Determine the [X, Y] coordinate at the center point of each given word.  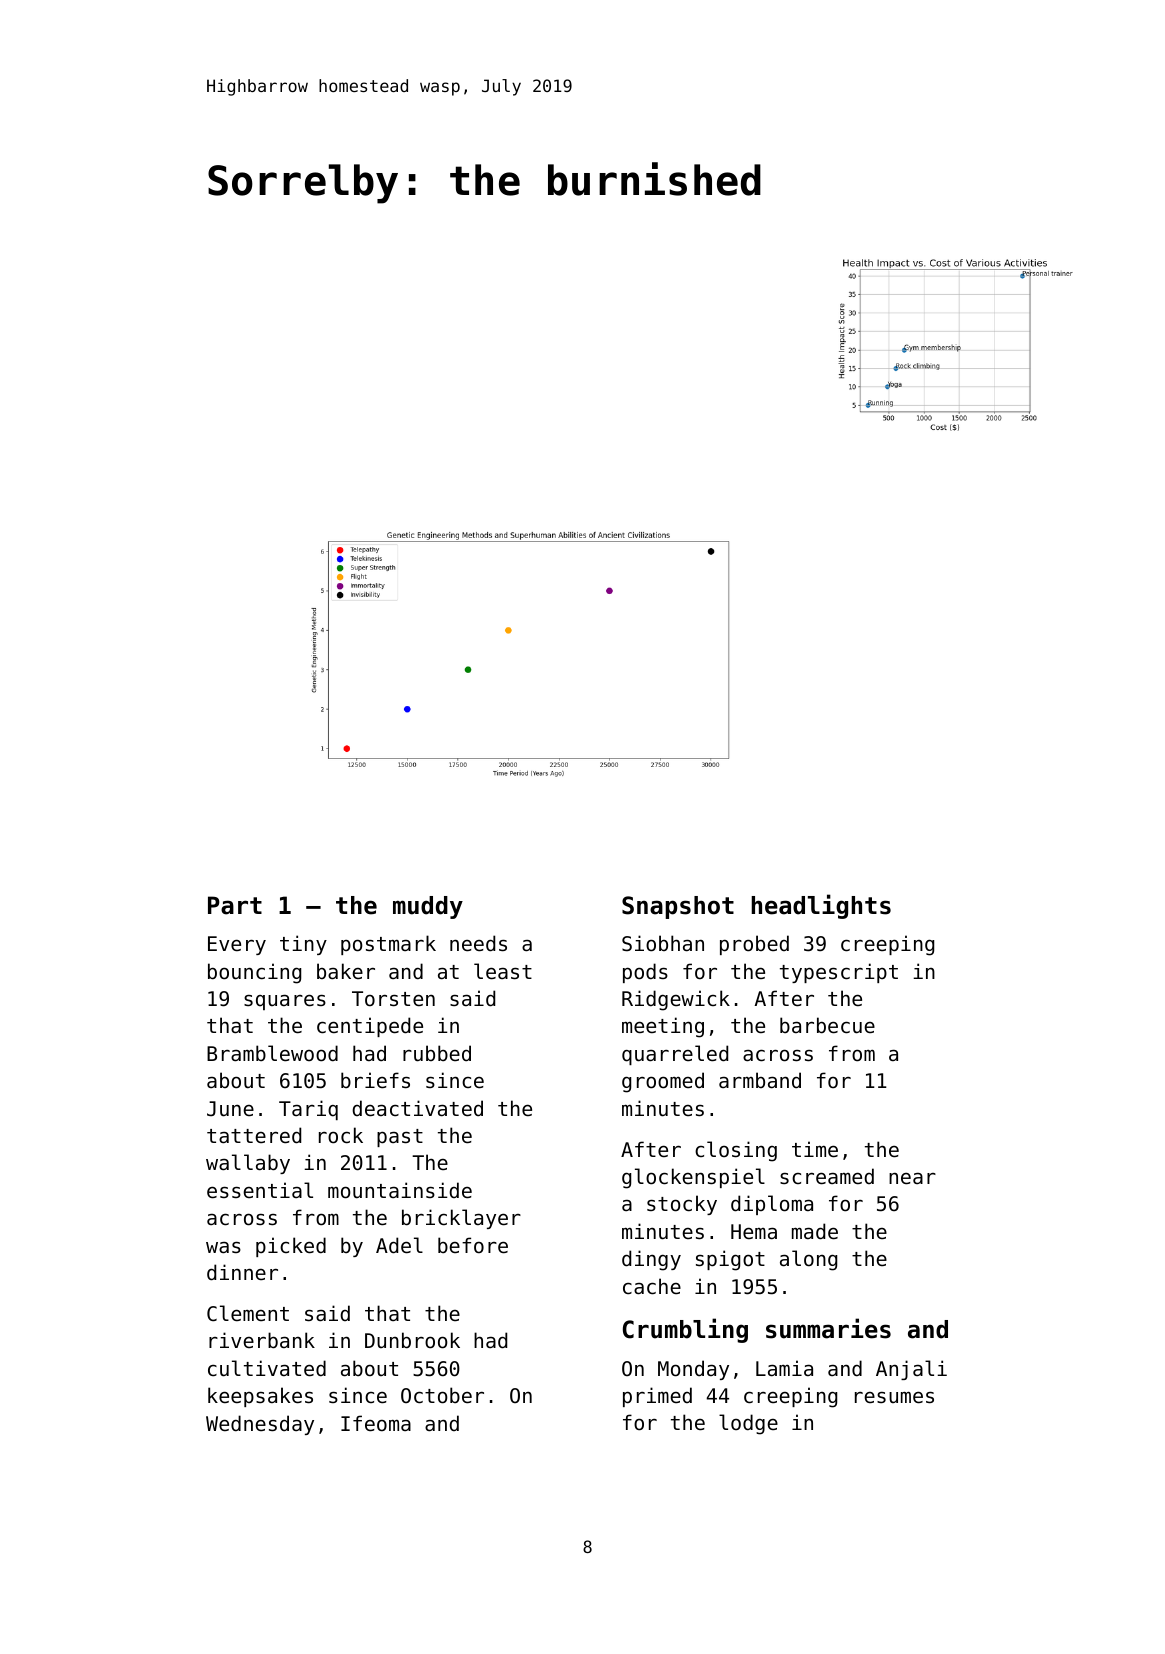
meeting [663, 1027]
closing [736, 1151]
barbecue [827, 1025]
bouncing [254, 973]
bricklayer [461, 1219]
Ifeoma [376, 1423]
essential [260, 1190]
